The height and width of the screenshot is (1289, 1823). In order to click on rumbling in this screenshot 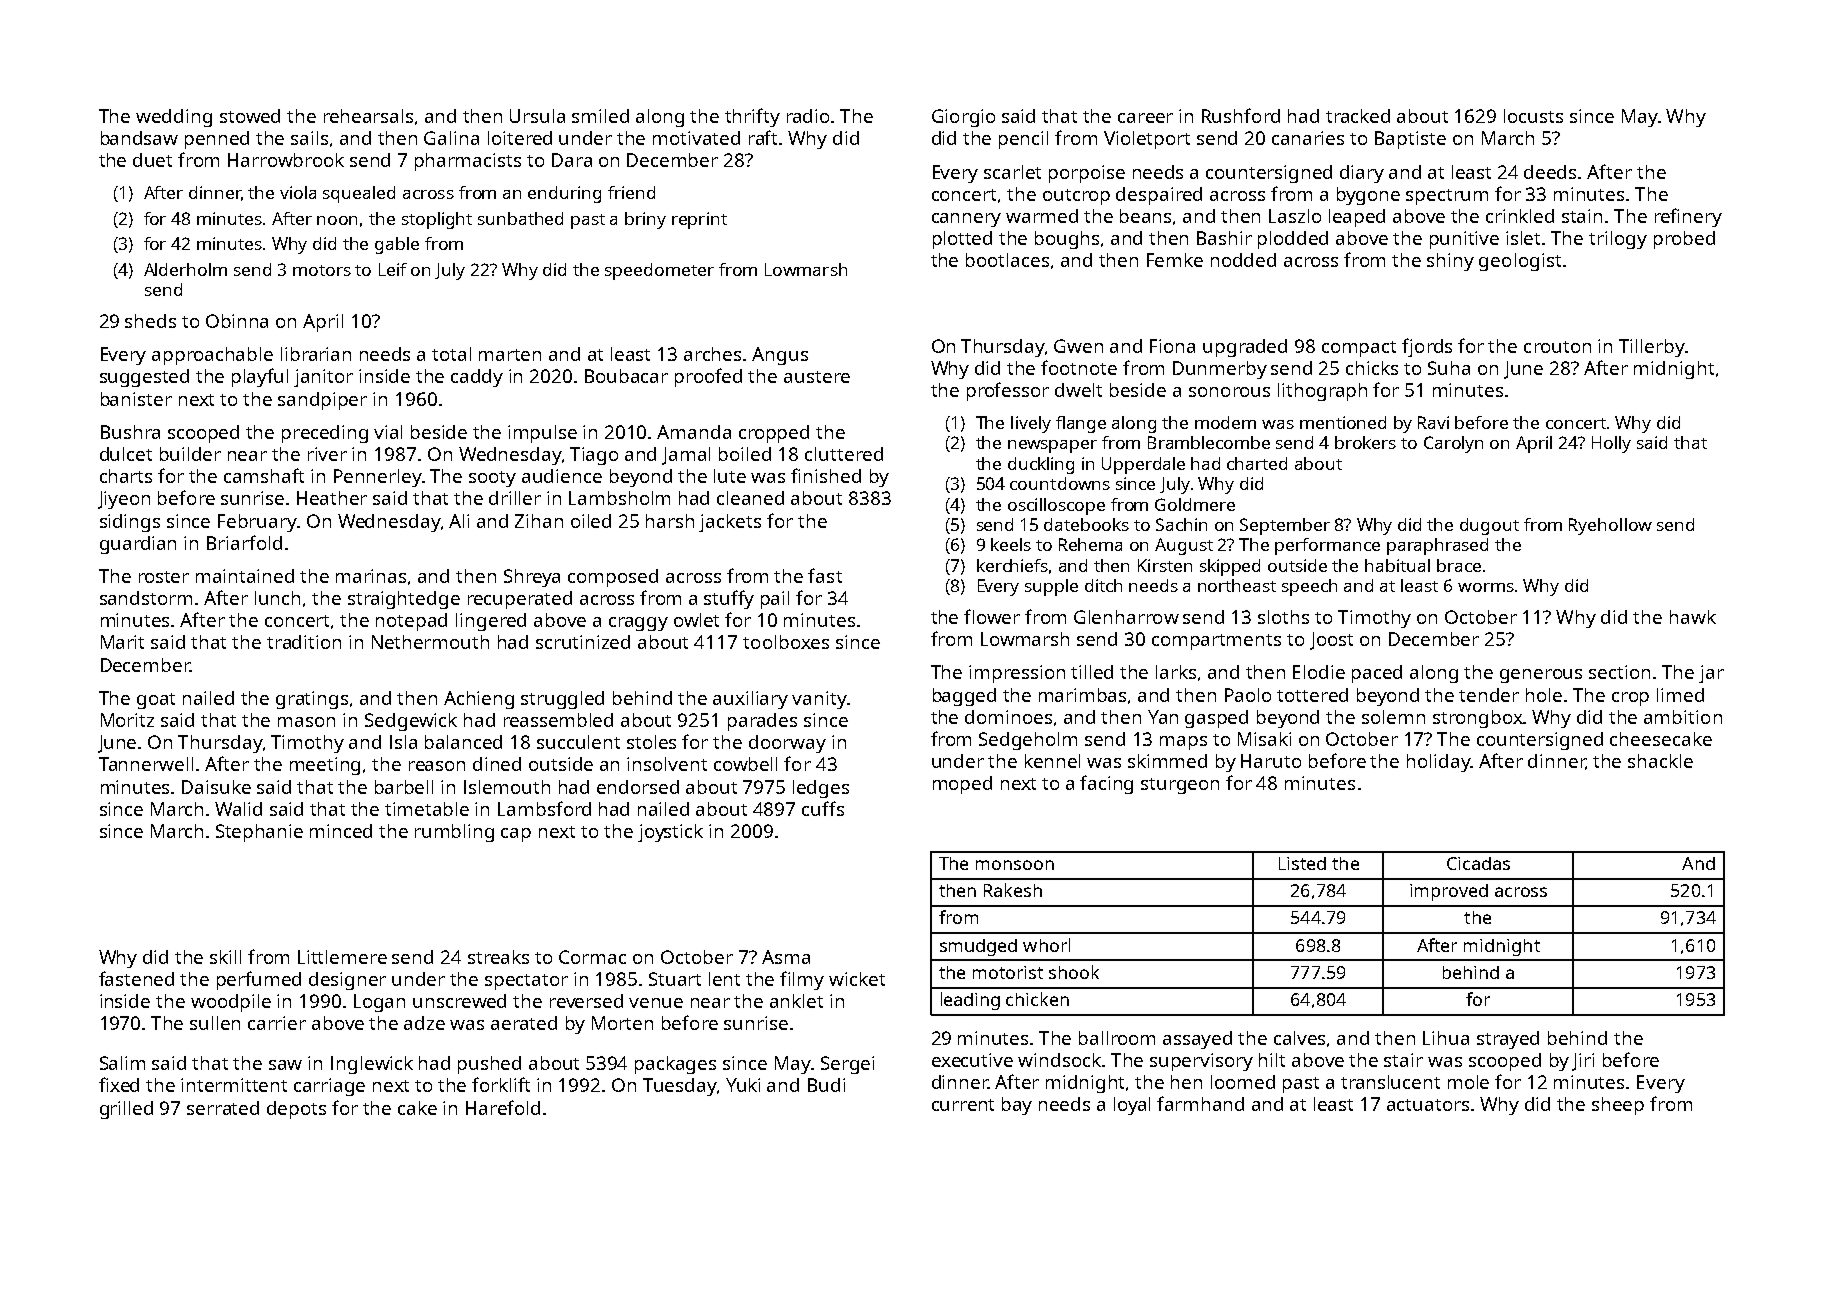, I will do `click(454, 833)`.
